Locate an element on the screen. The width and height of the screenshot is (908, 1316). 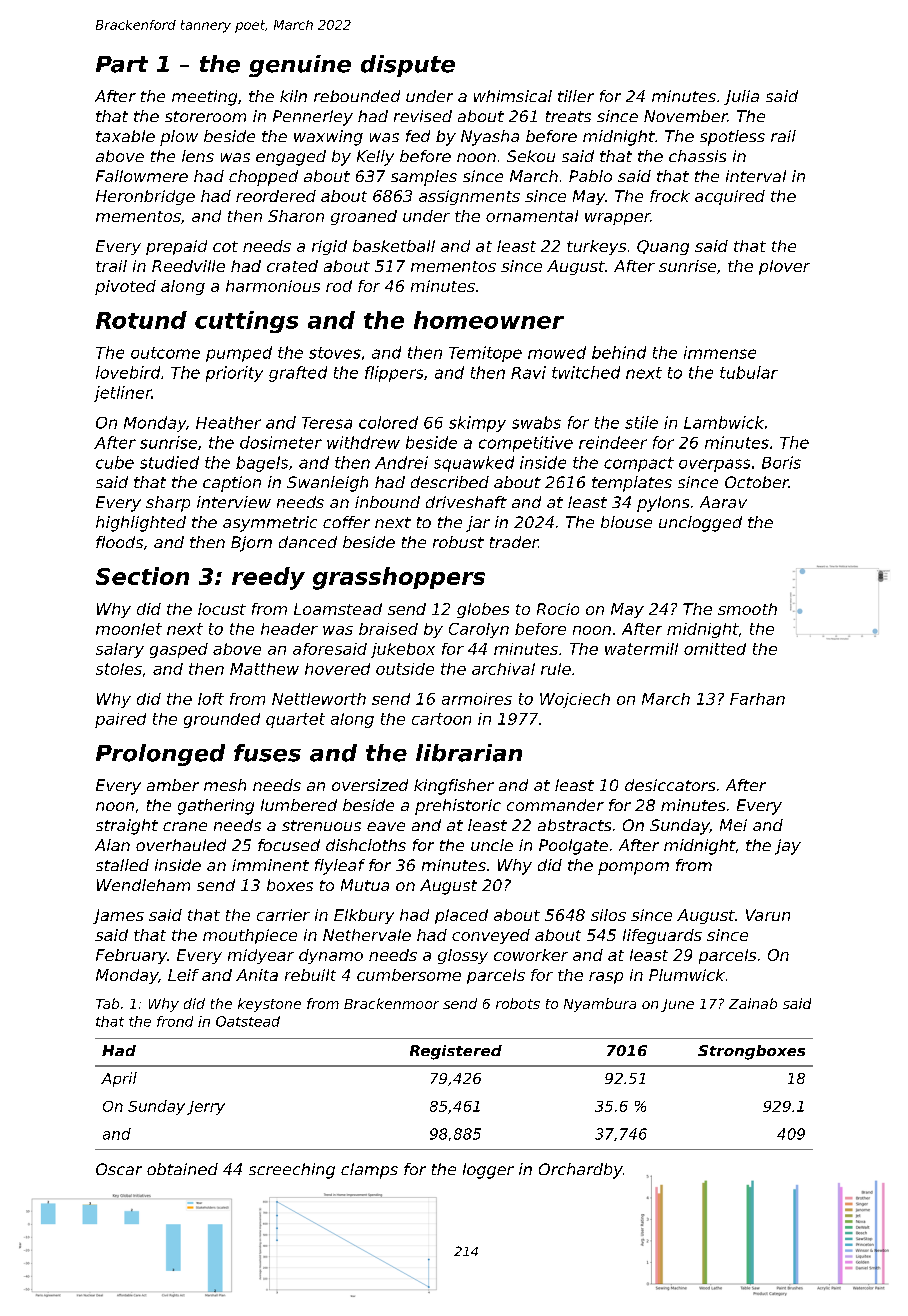
genuine is located at coordinates (300, 66).
